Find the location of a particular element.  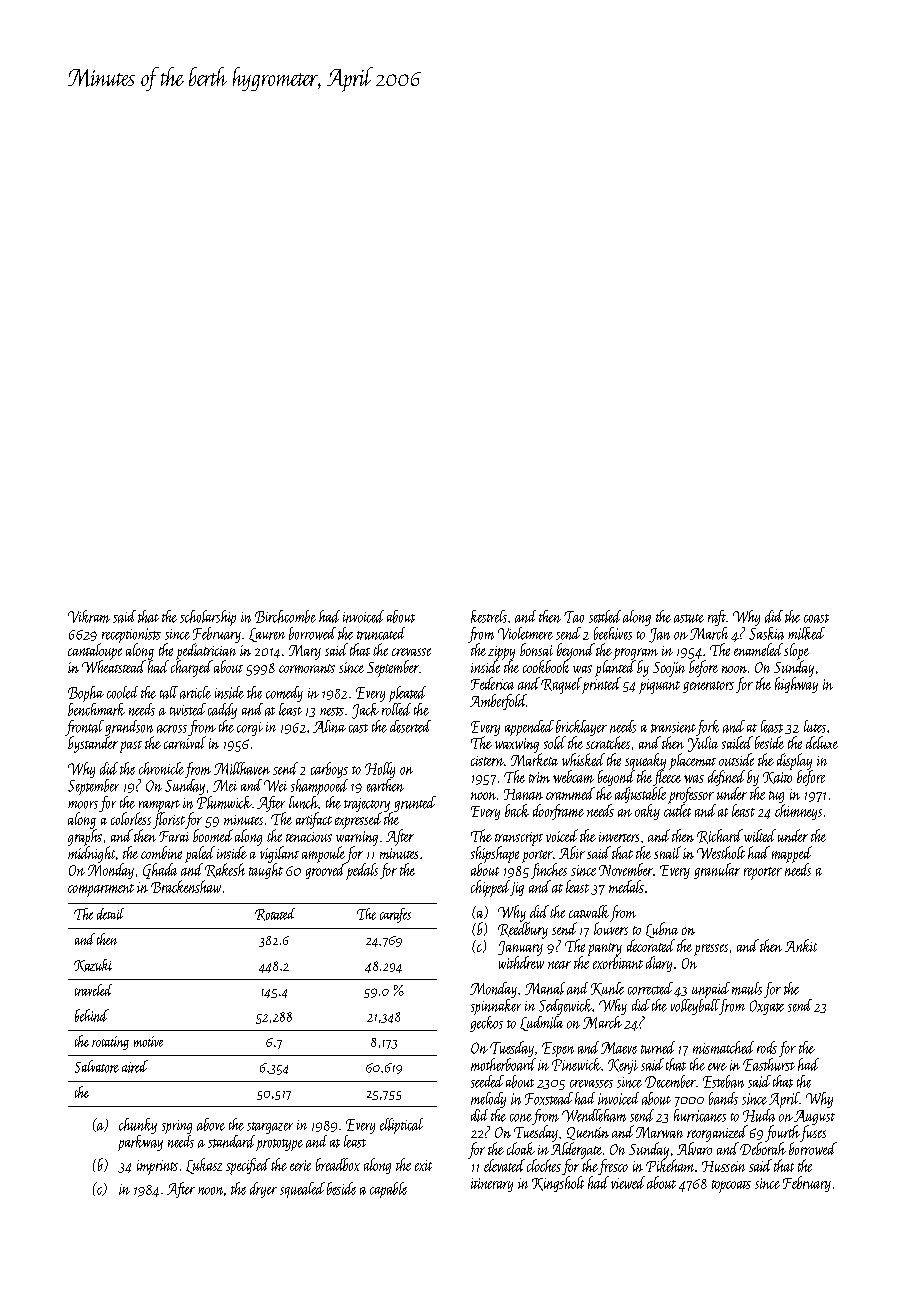

Vikram is located at coordinates (89, 616).
